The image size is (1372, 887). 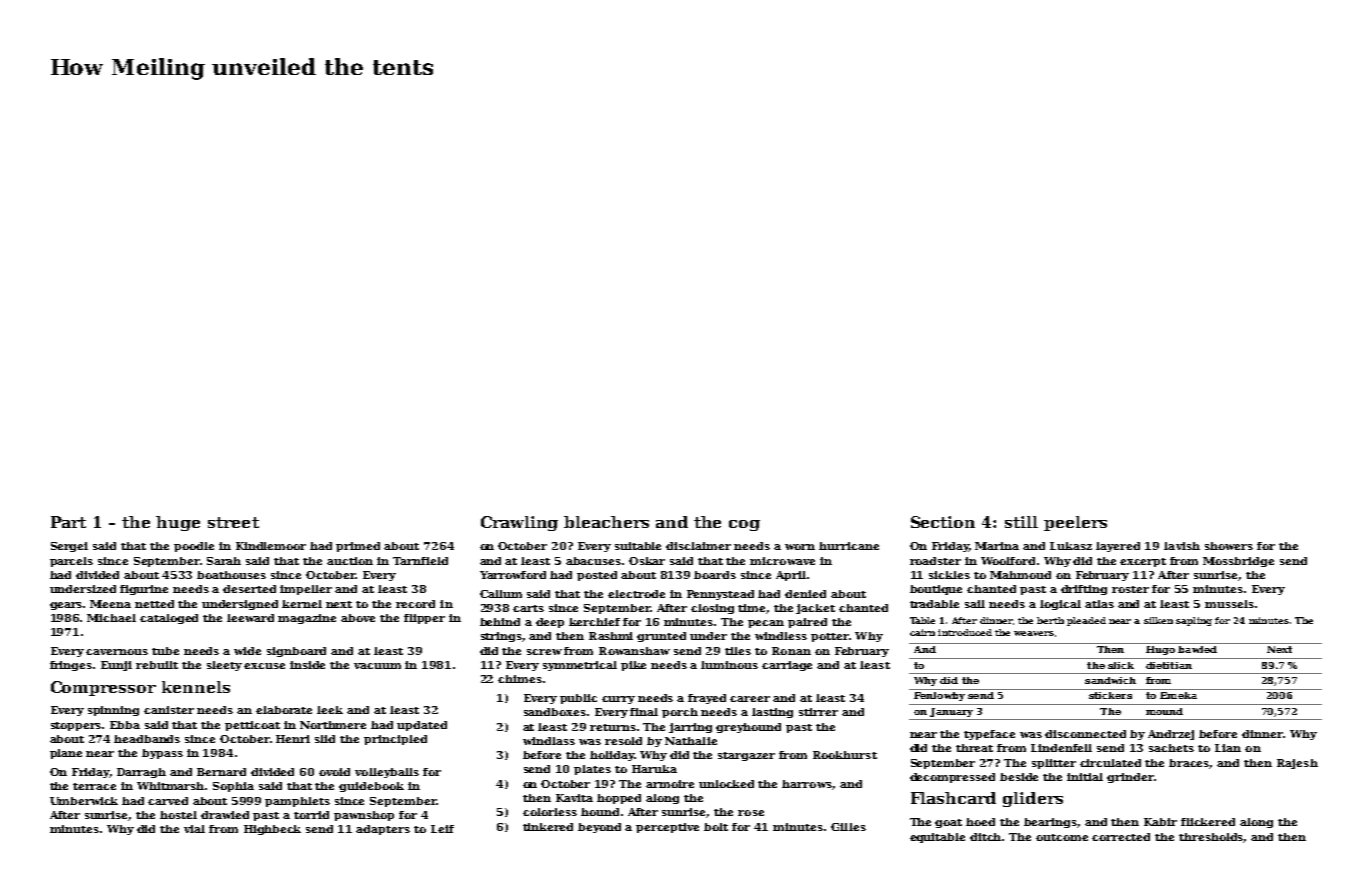 What do you see at coordinates (680, 713) in the screenshot?
I see `porch` at bounding box center [680, 713].
